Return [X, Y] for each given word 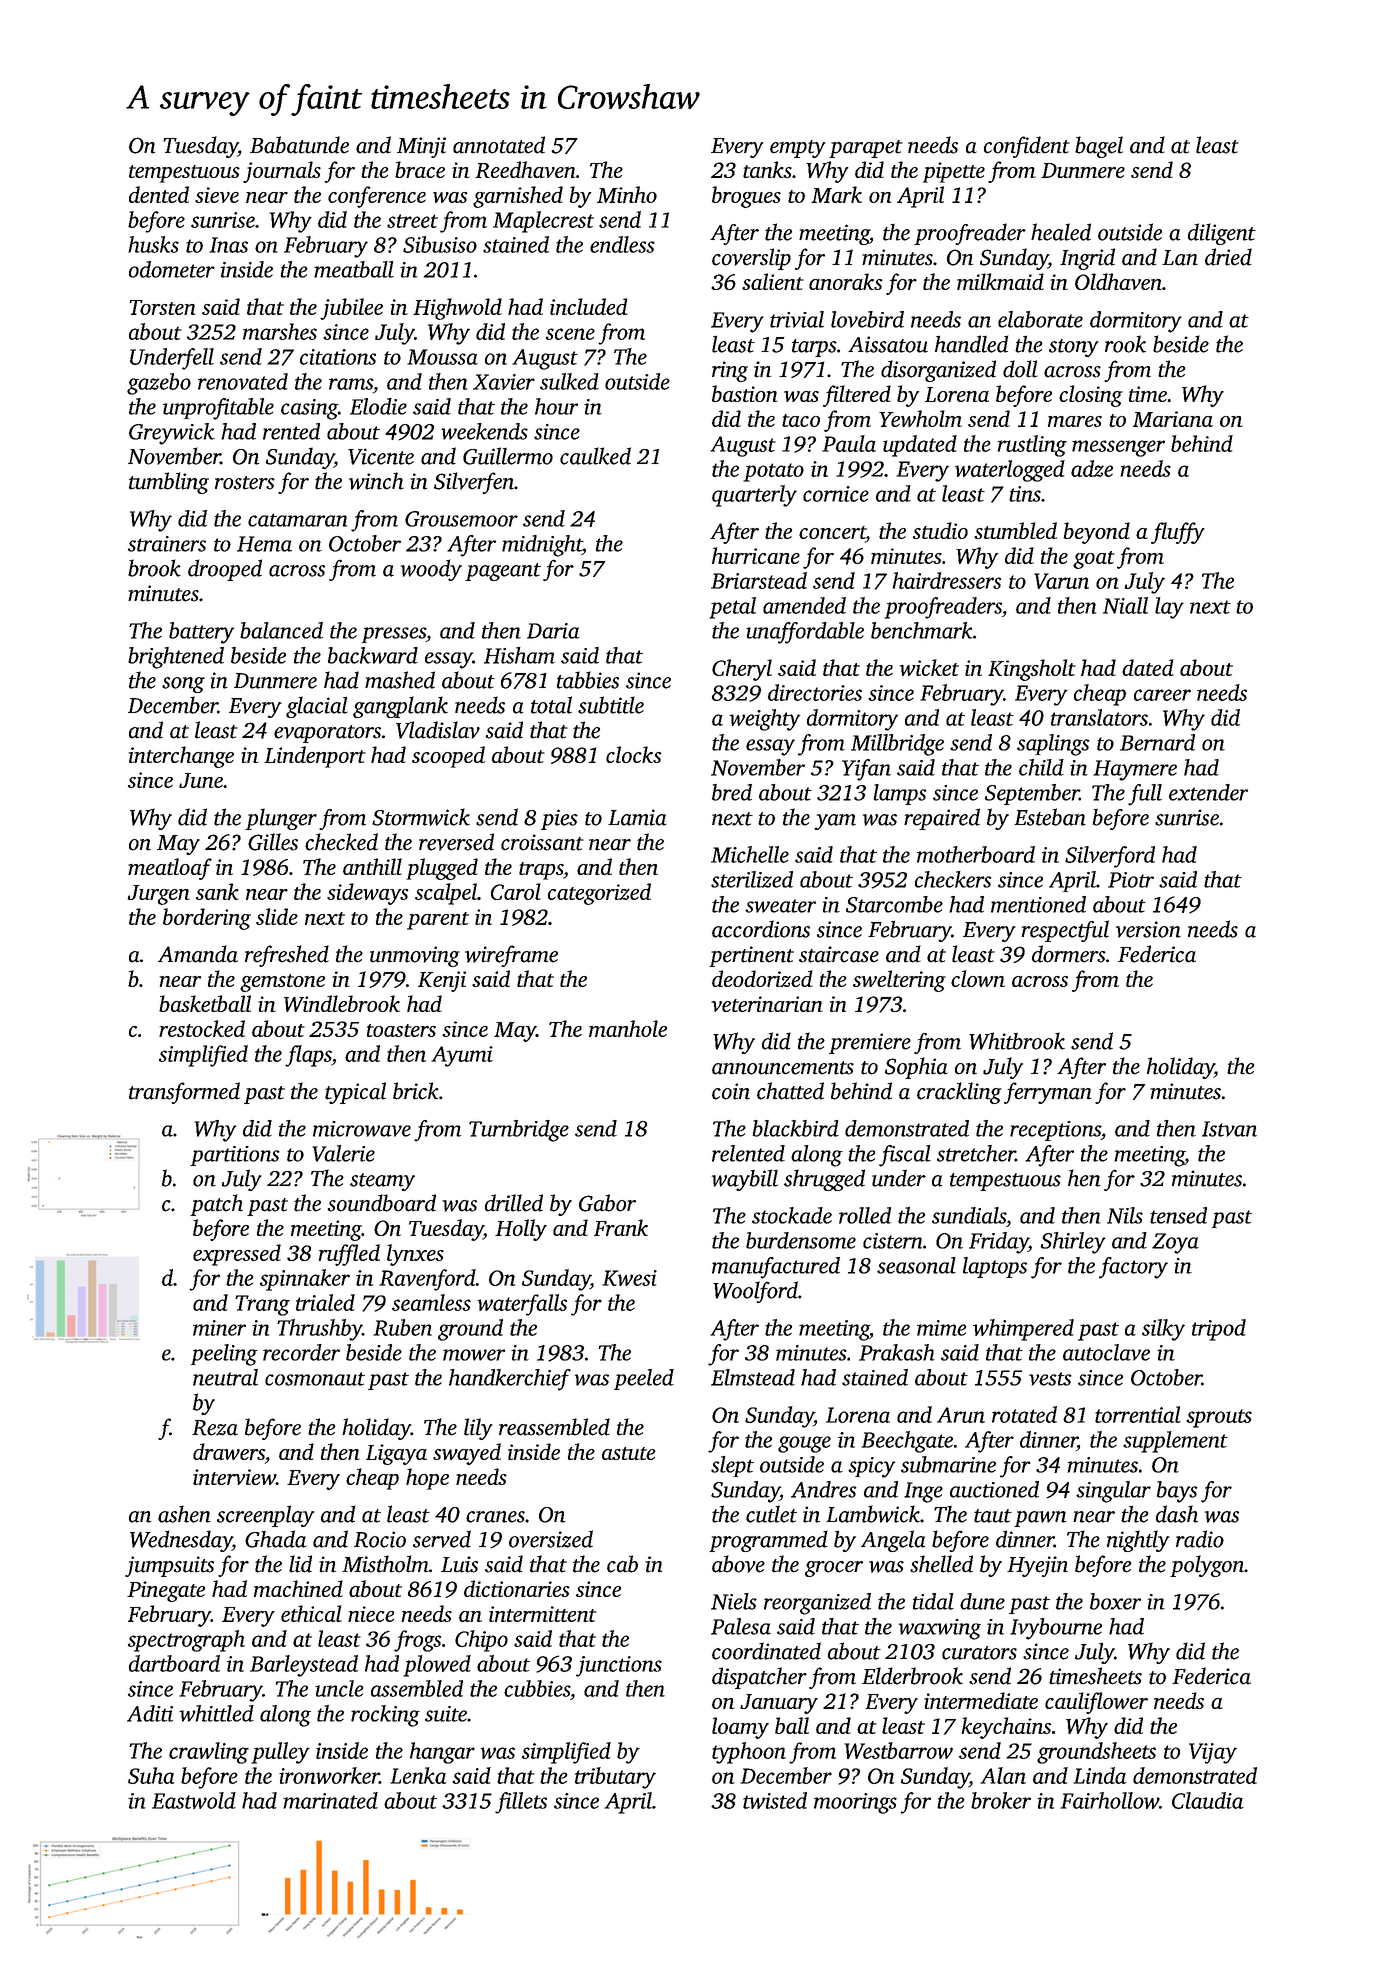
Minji [421, 147]
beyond [1096, 533]
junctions [619, 1666]
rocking [385, 1716]
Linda [1100, 1775]
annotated [499, 145]
